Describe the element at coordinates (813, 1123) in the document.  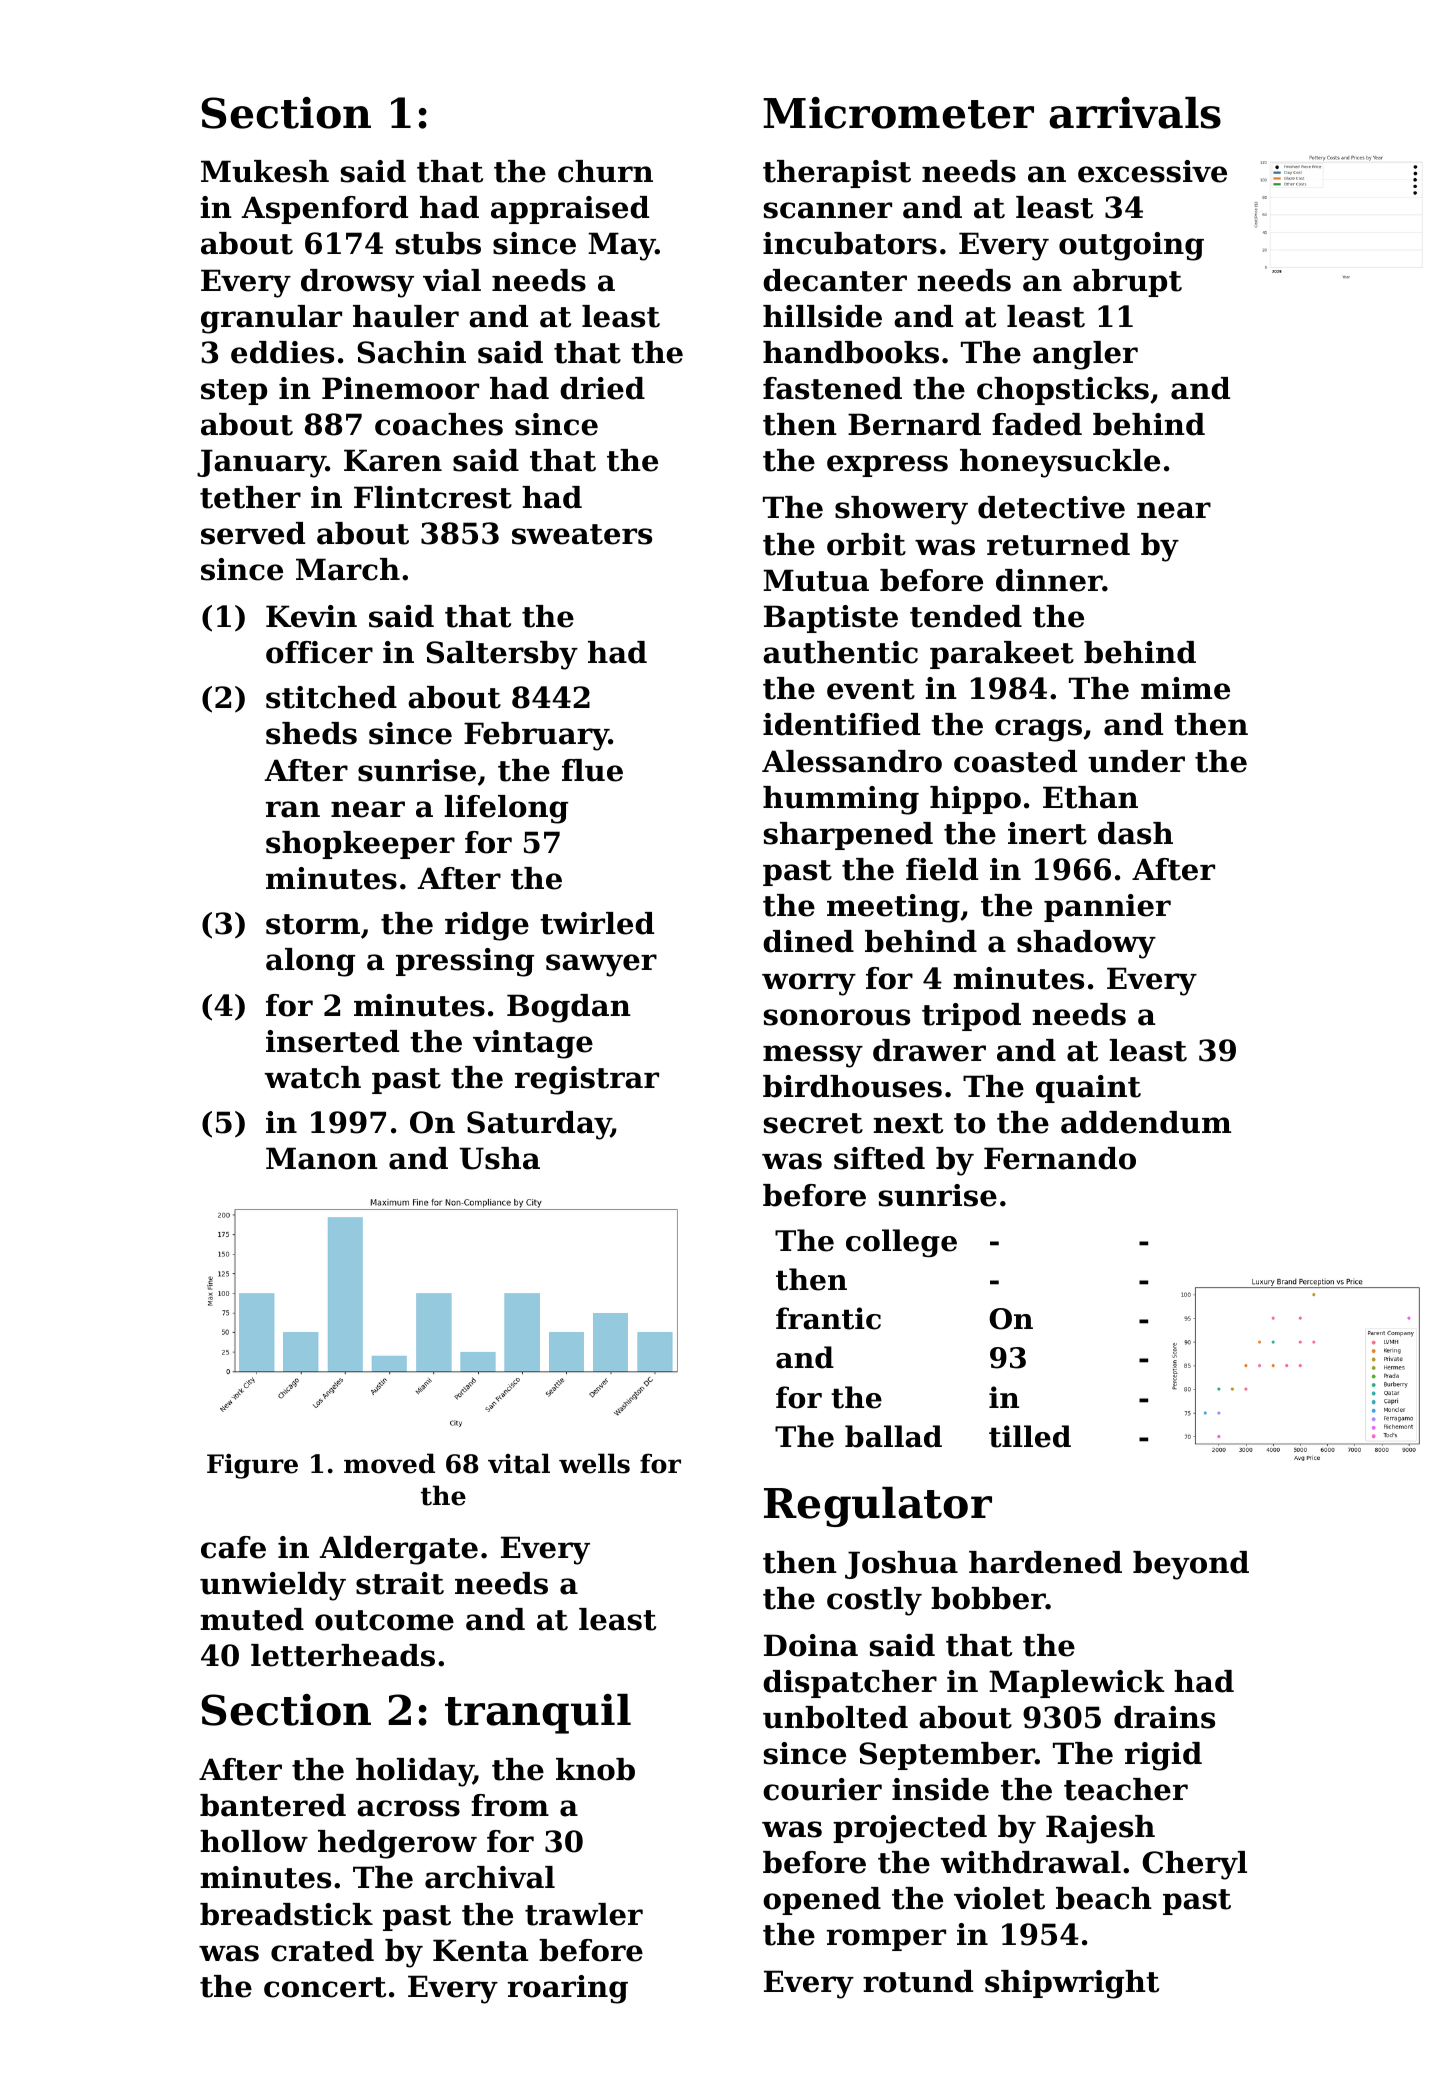
I see `secret` at that location.
